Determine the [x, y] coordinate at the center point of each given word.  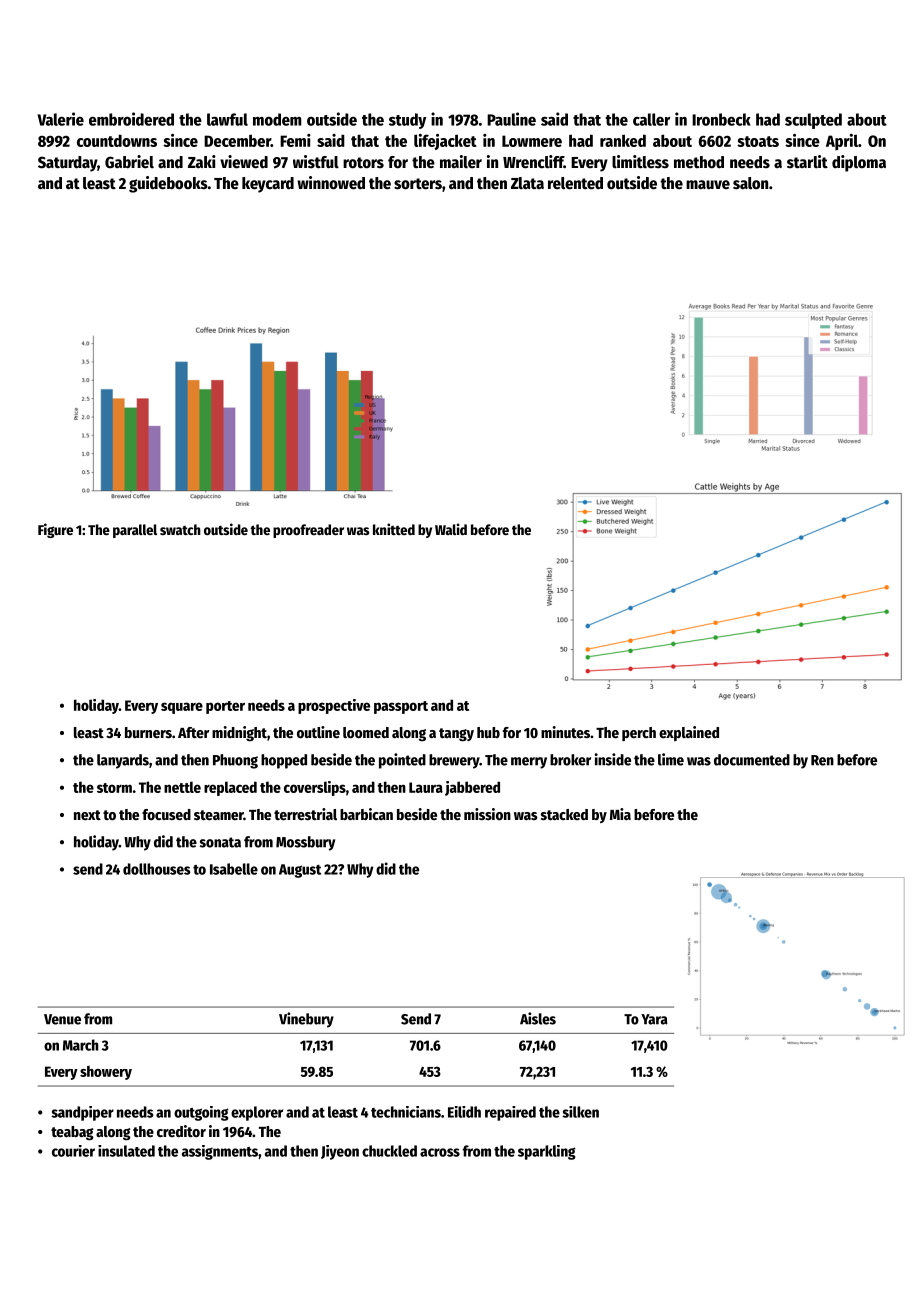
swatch [180, 529]
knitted [394, 529]
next [87, 815]
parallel [135, 531]
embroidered [131, 119]
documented [752, 760]
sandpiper [82, 1113]
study [407, 121]
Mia [620, 814]
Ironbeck [721, 119]
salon [750, 183]
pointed [402, 761]
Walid [451, 529]
